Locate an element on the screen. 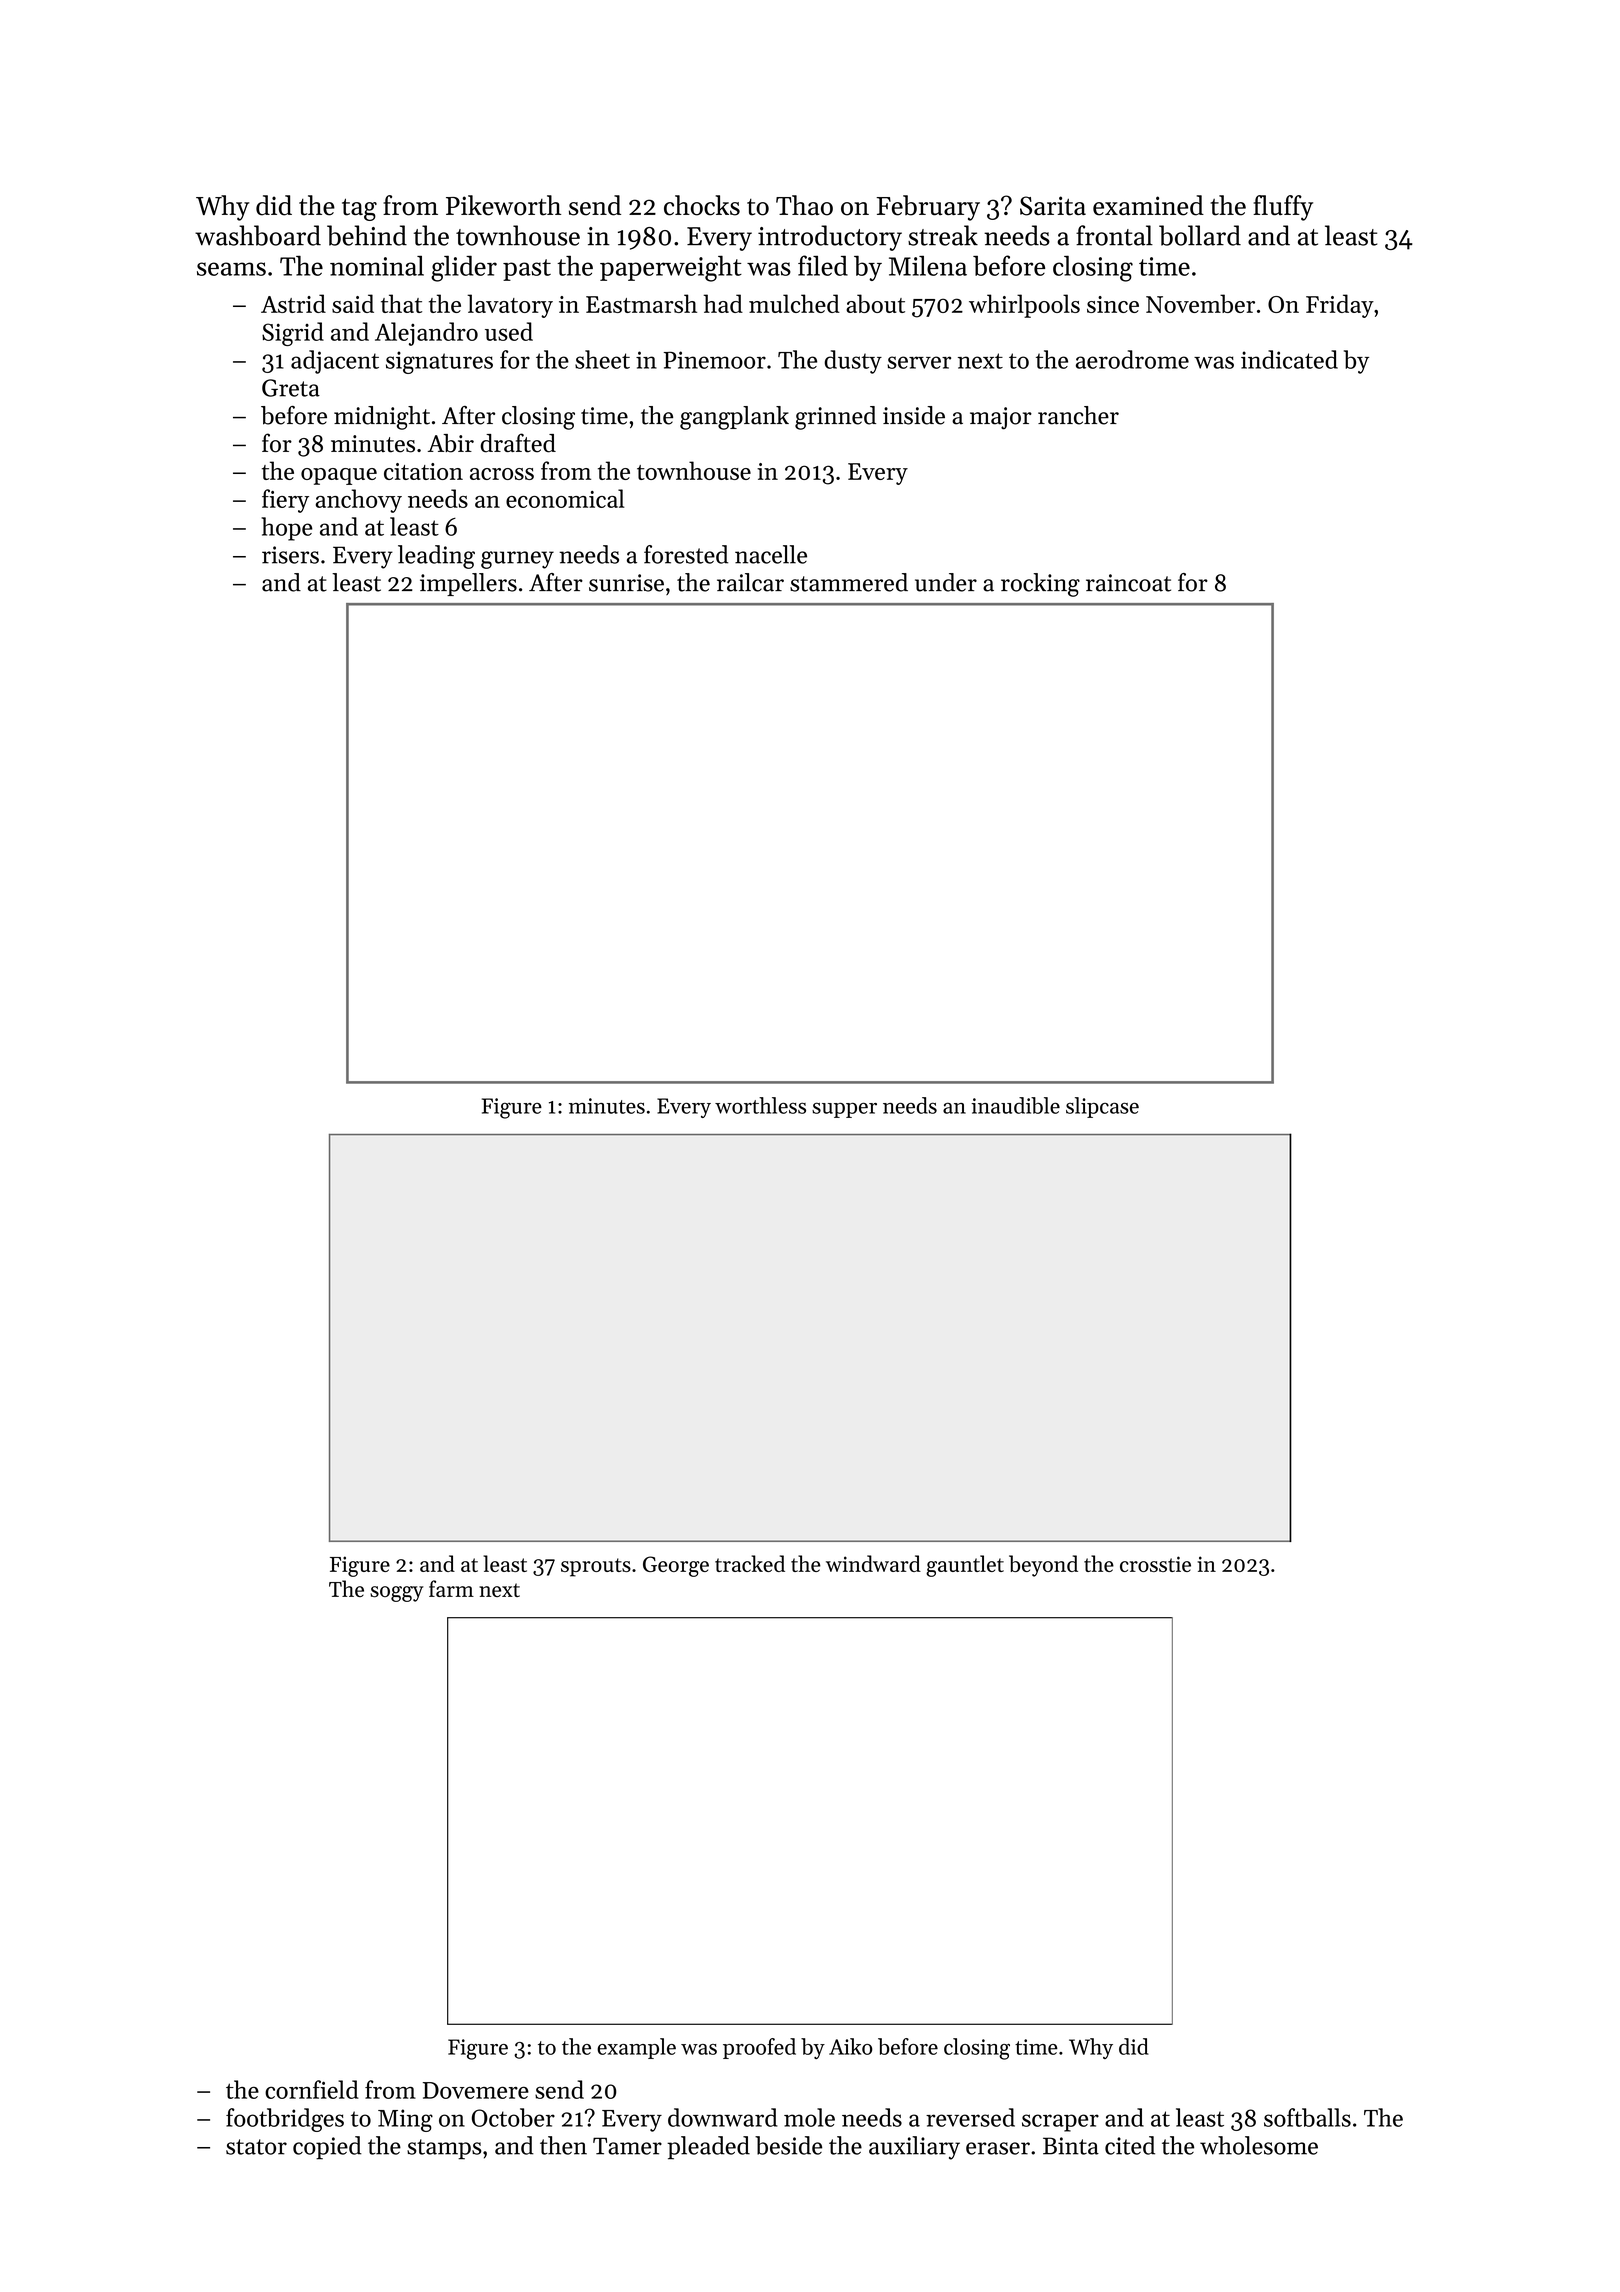 The image size is (1620, 2292). fluffy is located at coordinates (1283, 208).
